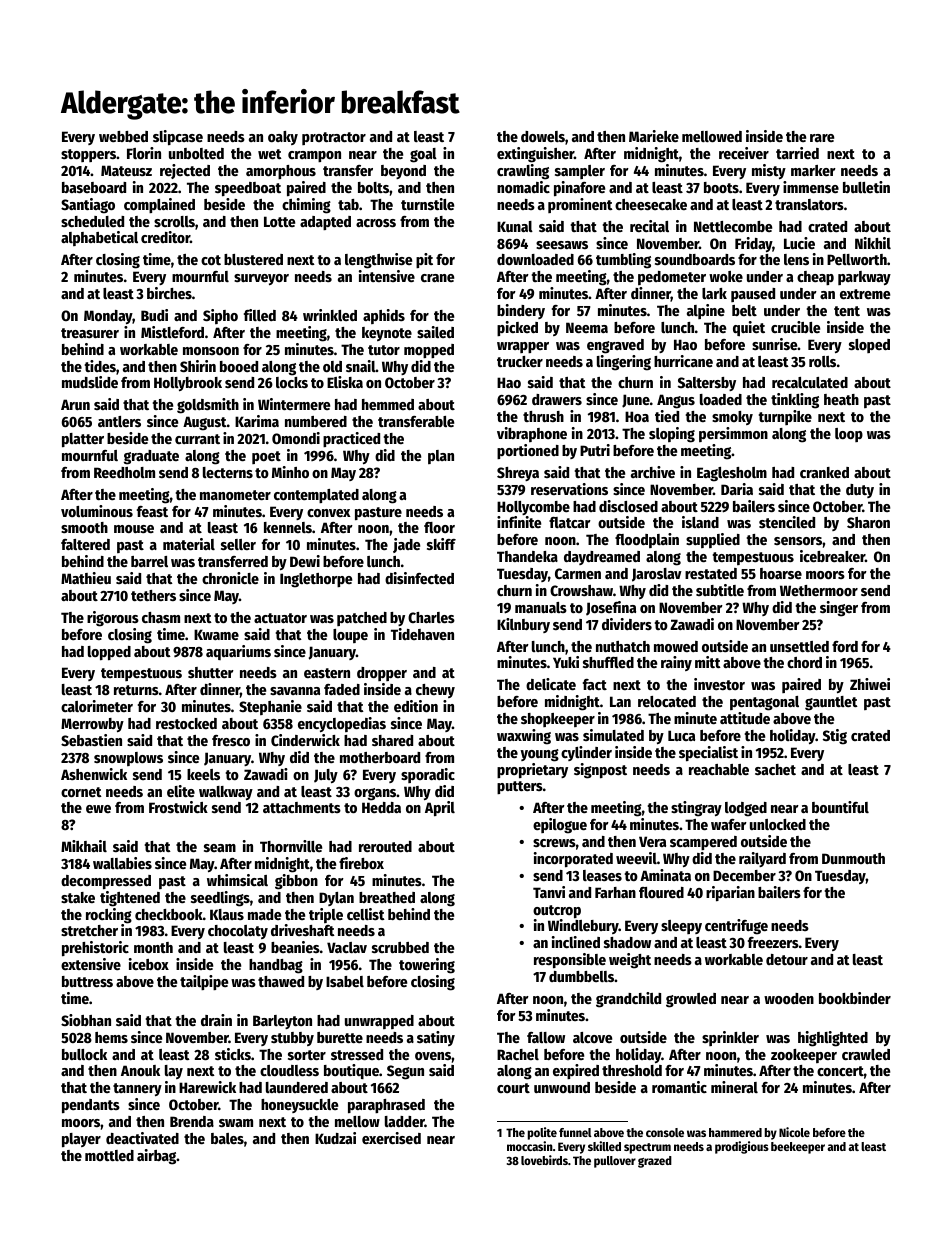 The image size is (952, 1233). What do you see at coordinates (109, 1155) in the page?
I see `mottled` at bounding box center [109, 1155].
